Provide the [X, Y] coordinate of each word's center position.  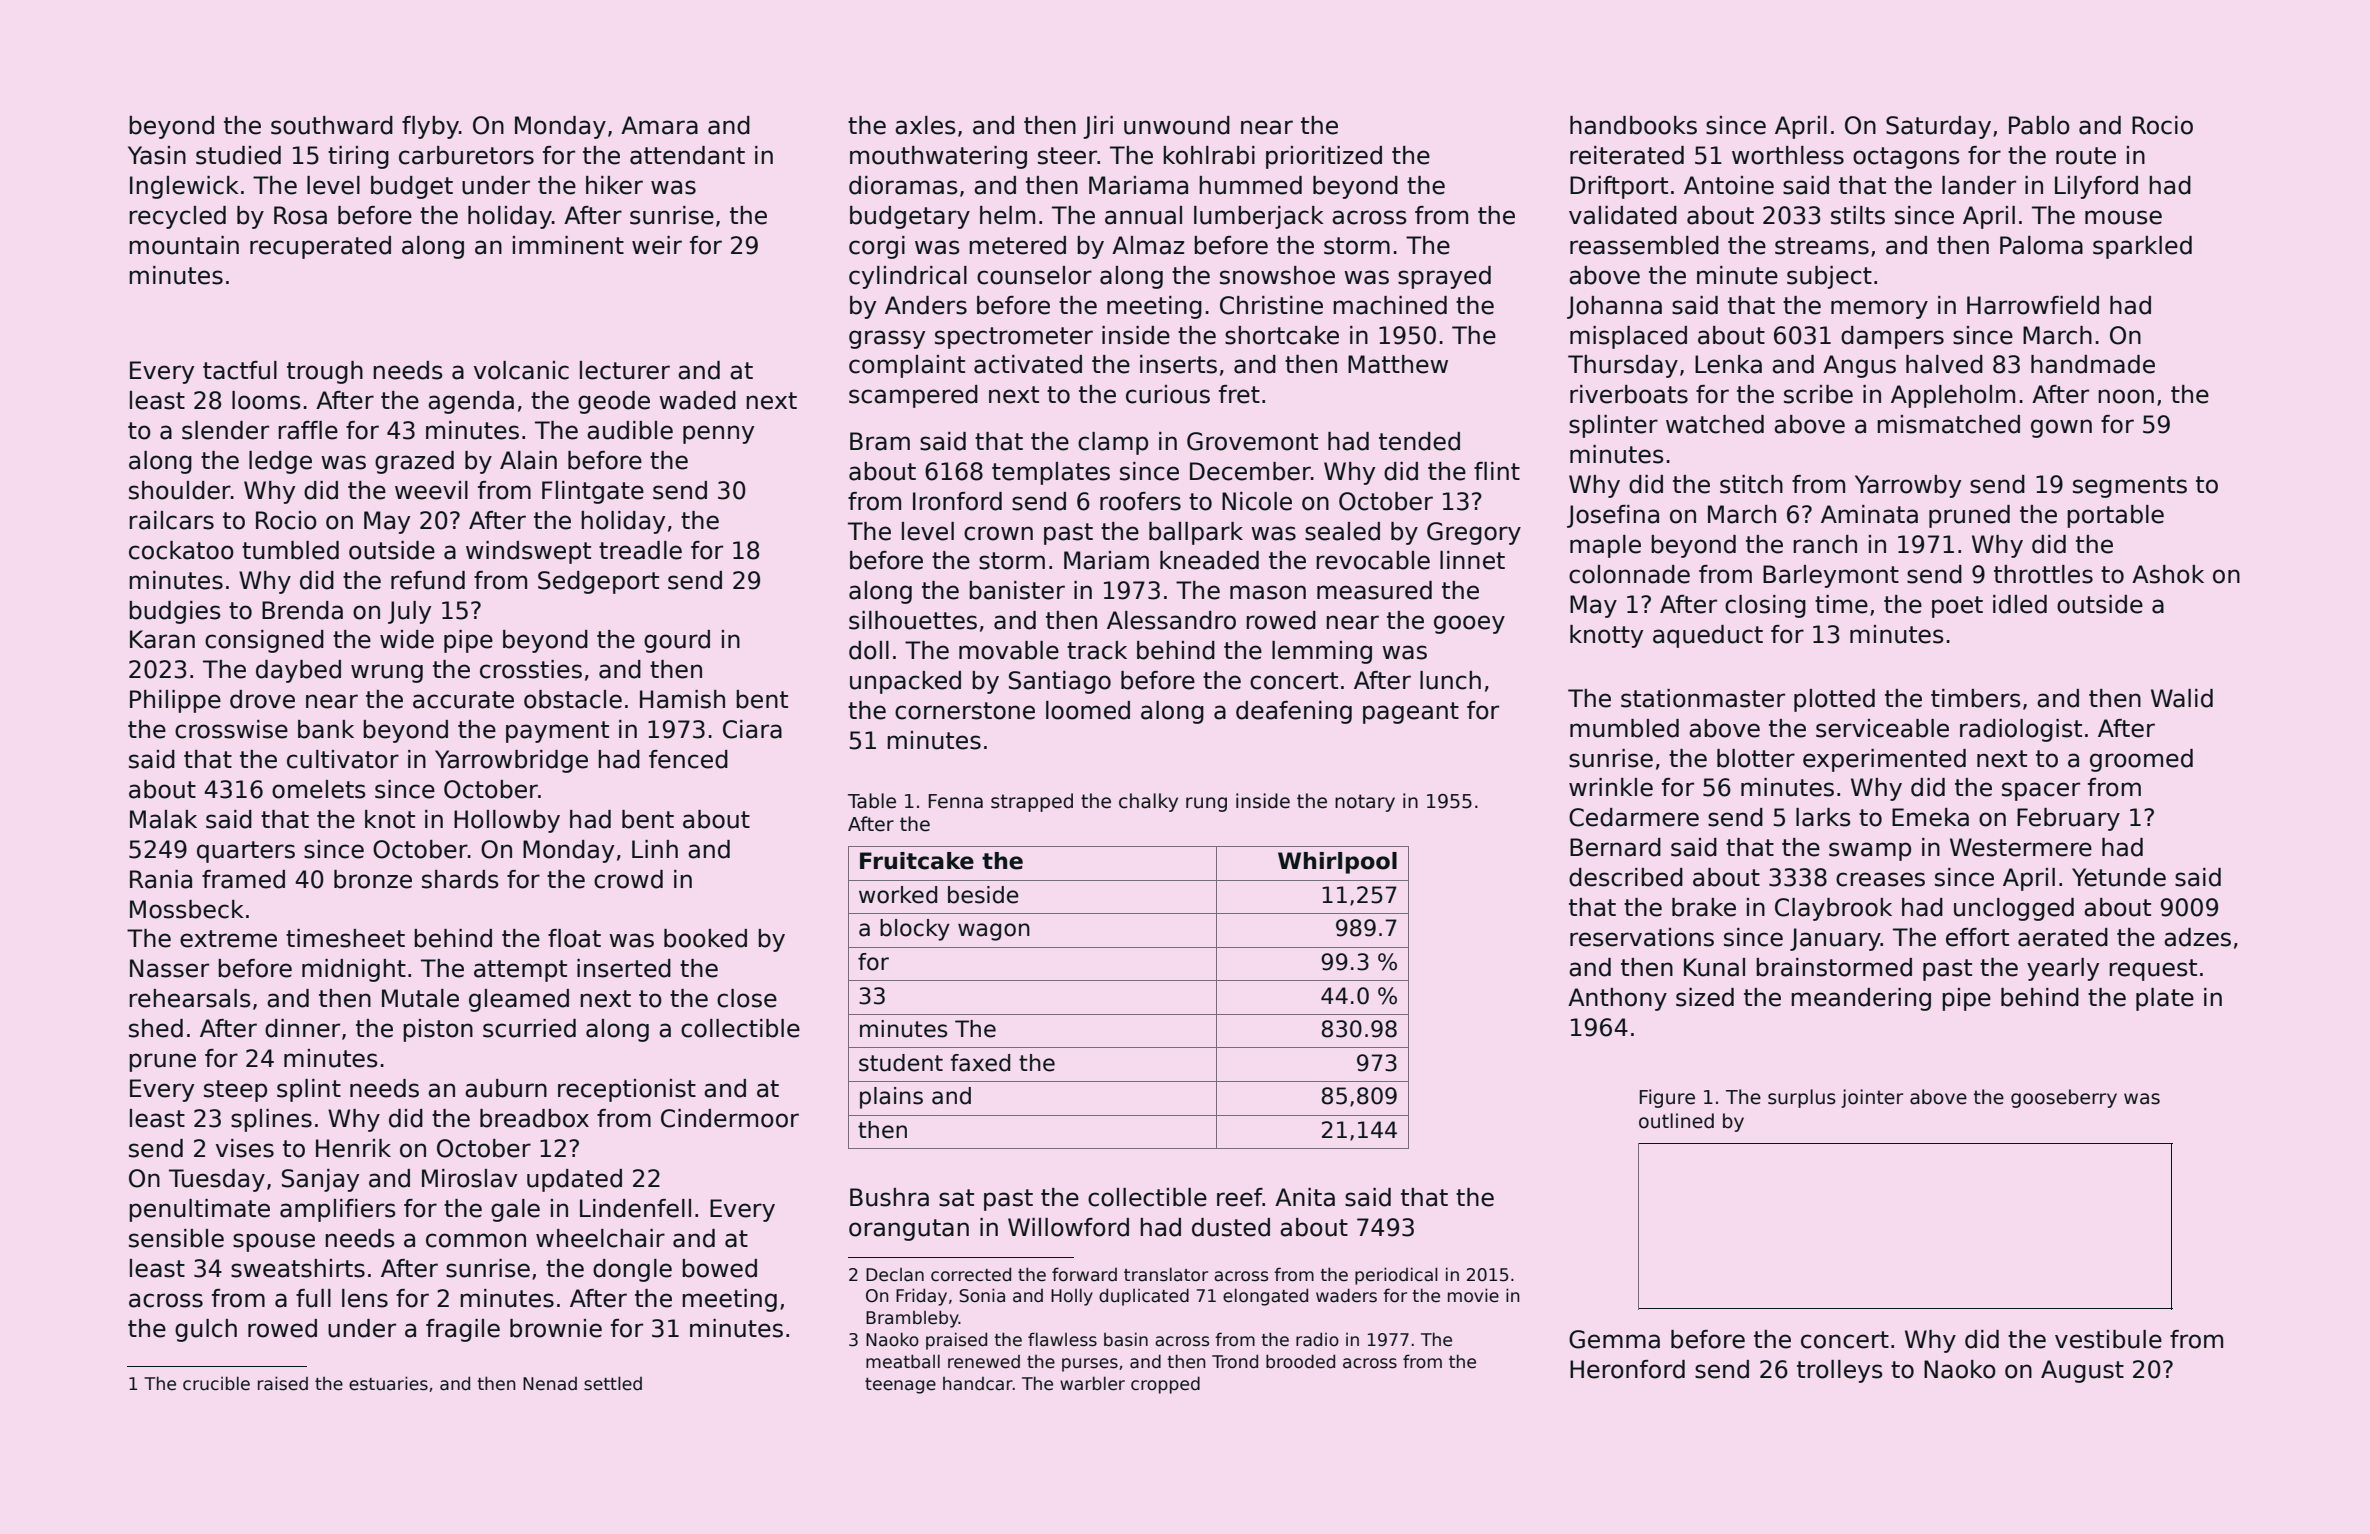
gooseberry [2064, 1098]
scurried [529, 1028]
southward [332, 125]
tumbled [290, 550]
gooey [1469, 624]
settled [613, 1383]
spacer [2041, 791]
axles [925, 125]
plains [891, 1098]
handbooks [1633, 125]
